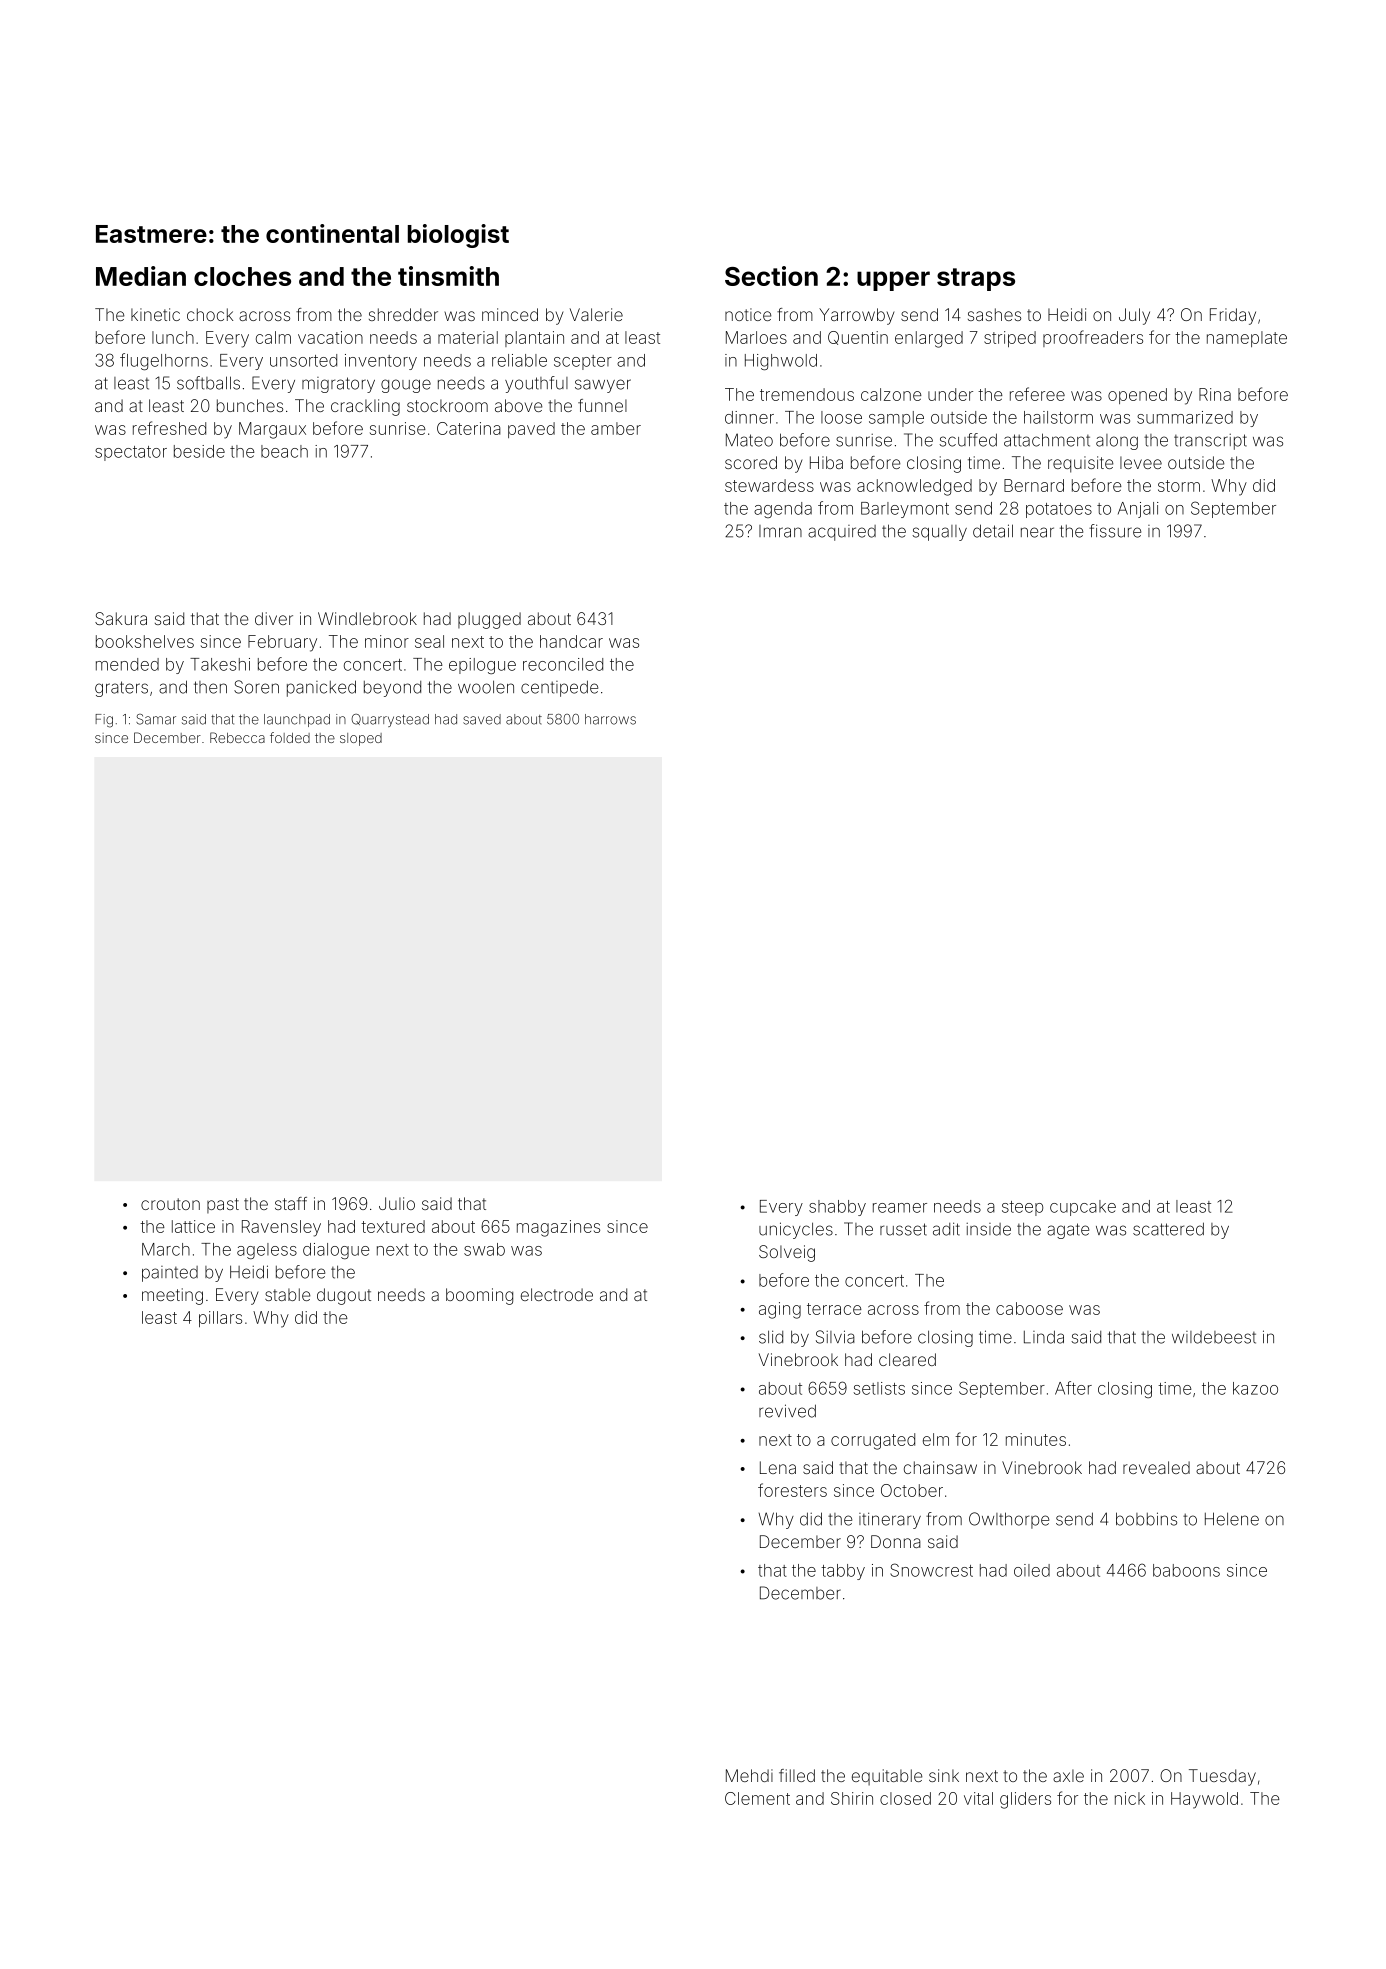 This document has width=1386, height=1969. Describe the element at coordinates (1080, 464) in the document. I see `requisite` at that location.
